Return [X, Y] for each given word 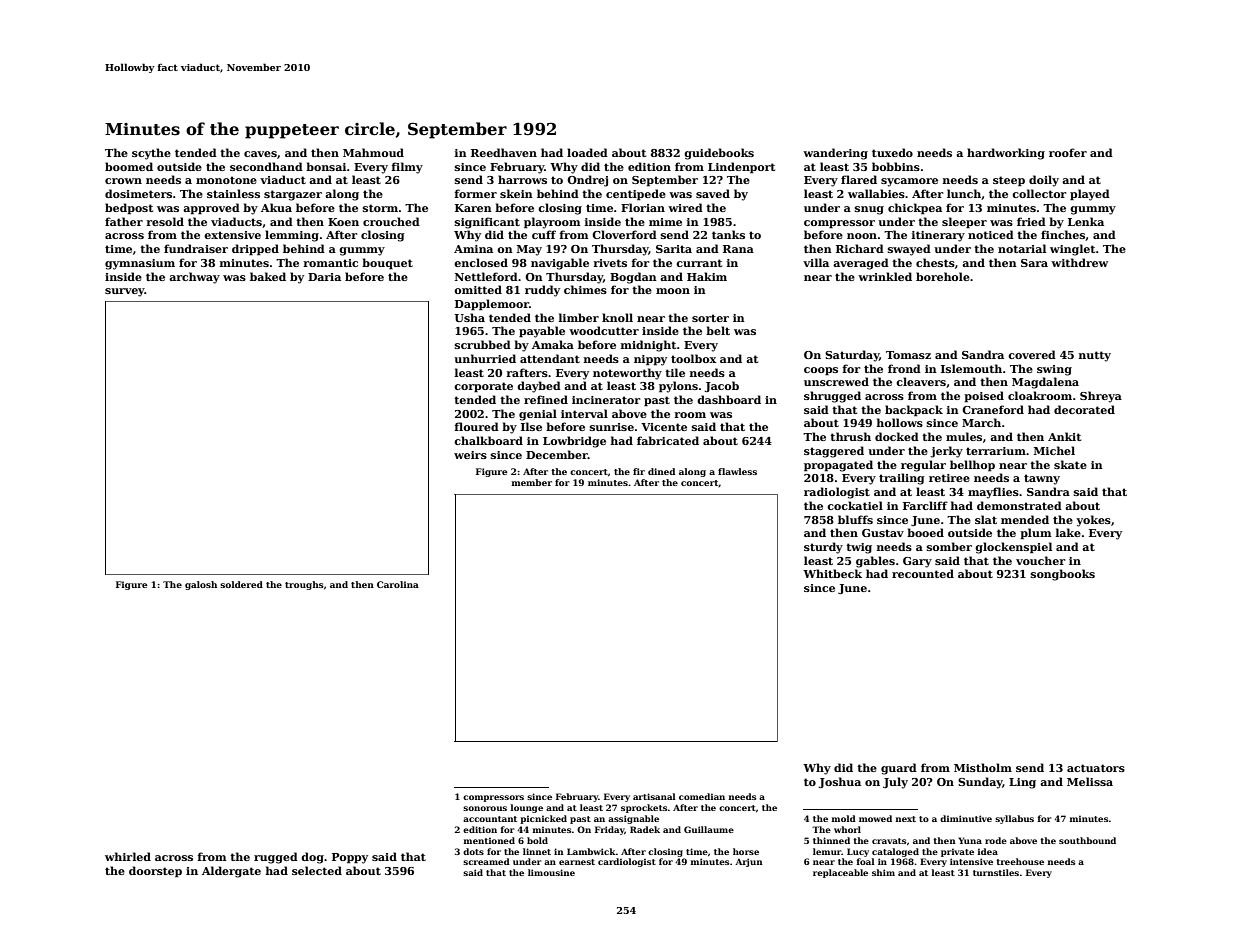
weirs [470, 455]
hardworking [1006, 154]
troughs [304, 585]
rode [996, 840]
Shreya [1101, 397]
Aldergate [231, 872]
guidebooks [719, 154]
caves [260, 154]
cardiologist [627, 862]
